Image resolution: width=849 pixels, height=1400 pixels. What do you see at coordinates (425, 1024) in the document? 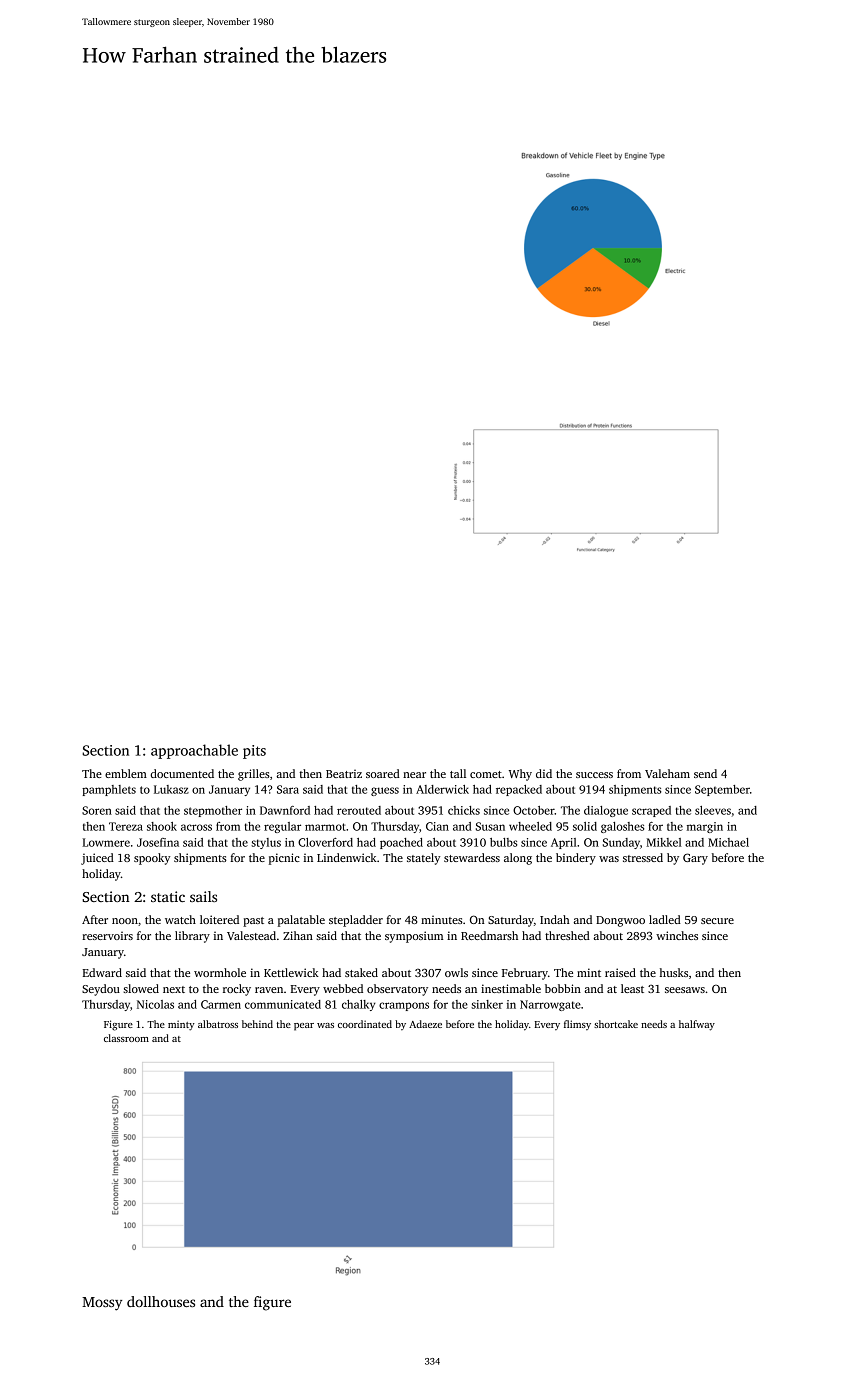
I see `Adaeze` at bounding box center [425, 1024].
